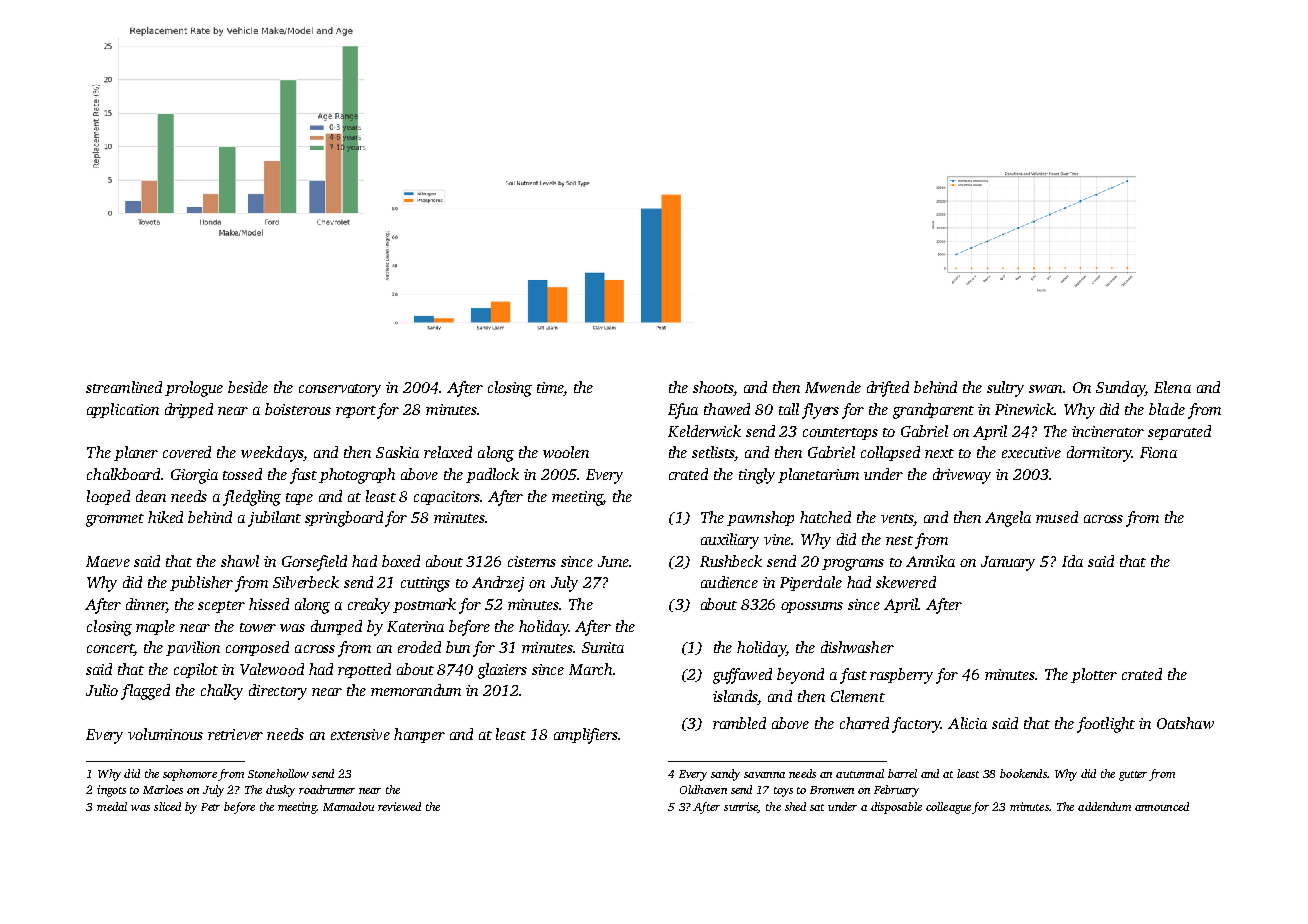 The image size is (1308, 924). What do you see at coordinates (916, 725) in the screenshot?
I see `factory` at bounding box center [916, 725].
